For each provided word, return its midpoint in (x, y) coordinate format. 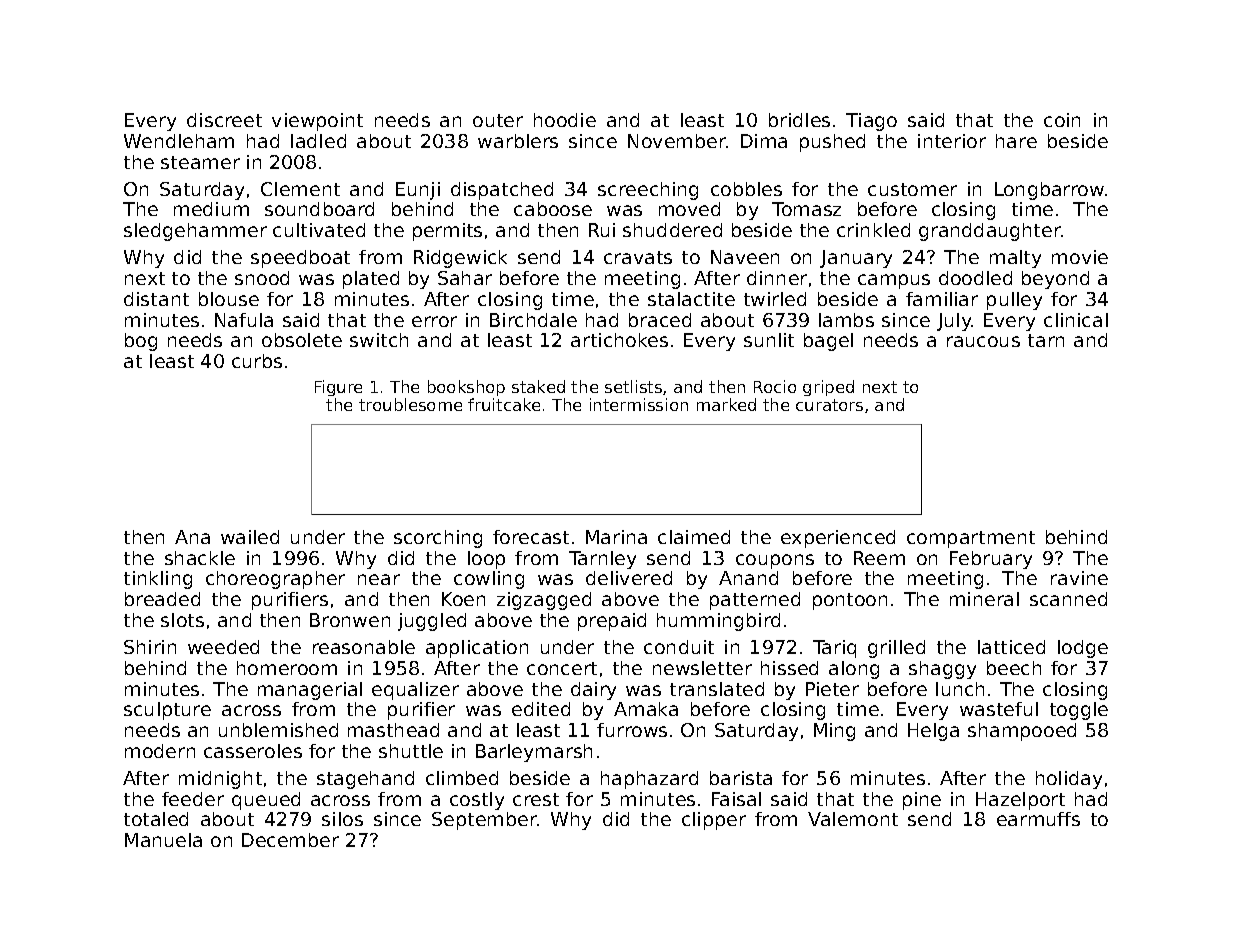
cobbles (746, 189)
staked (538, 386)
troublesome (410, 404)
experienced (838, 539)
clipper (714, 821)
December (290, 840)
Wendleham (179, 141)
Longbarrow (1049, 191)
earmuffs (1038, 819)
